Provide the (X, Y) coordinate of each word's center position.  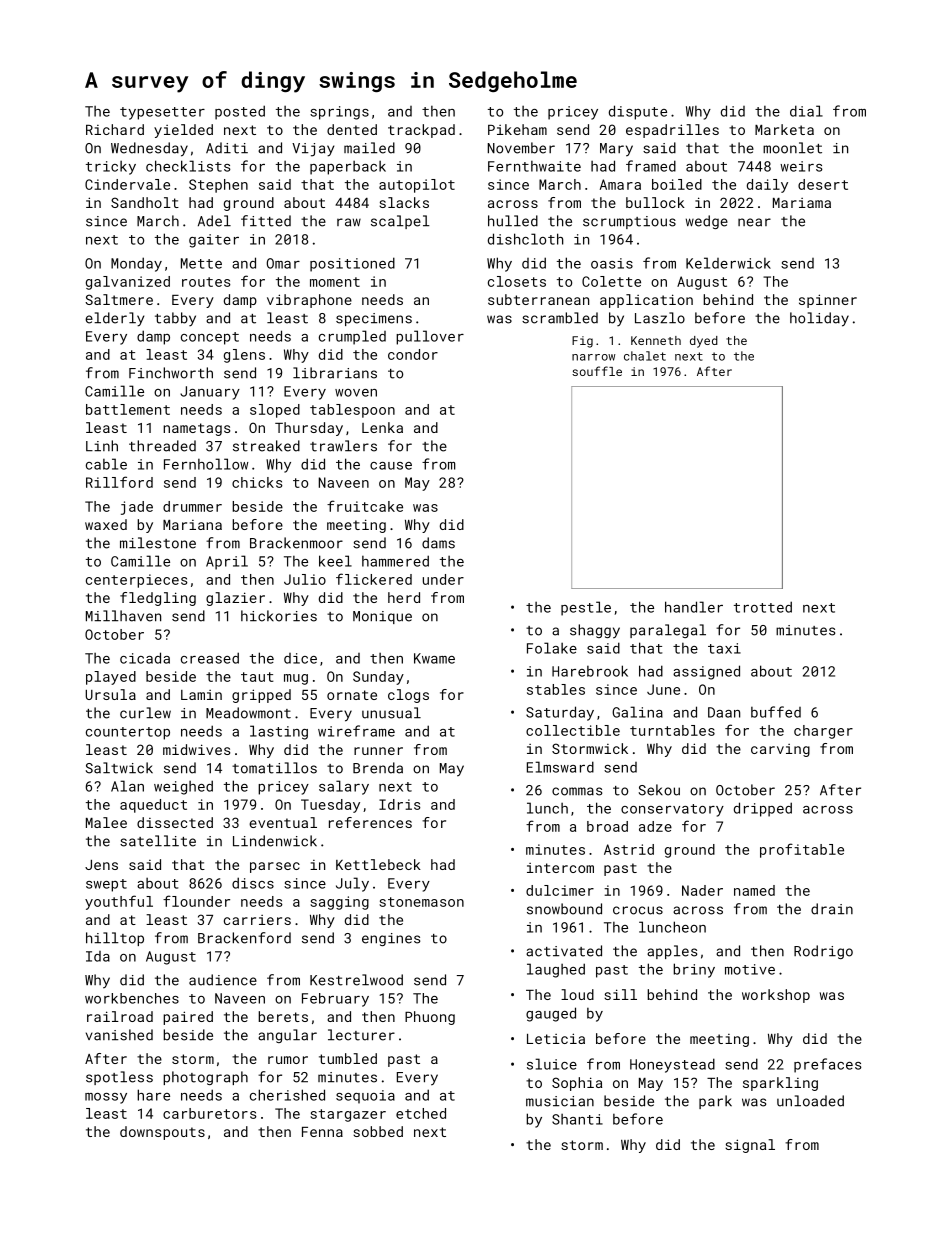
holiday (819, 319)
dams (438, 543)
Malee (106, 822)
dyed (704, 342)
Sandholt (145, 202)
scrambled (560, 318)
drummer (192, 506)
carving (780, 750)
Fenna (322, 1132)
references (370, 822)
